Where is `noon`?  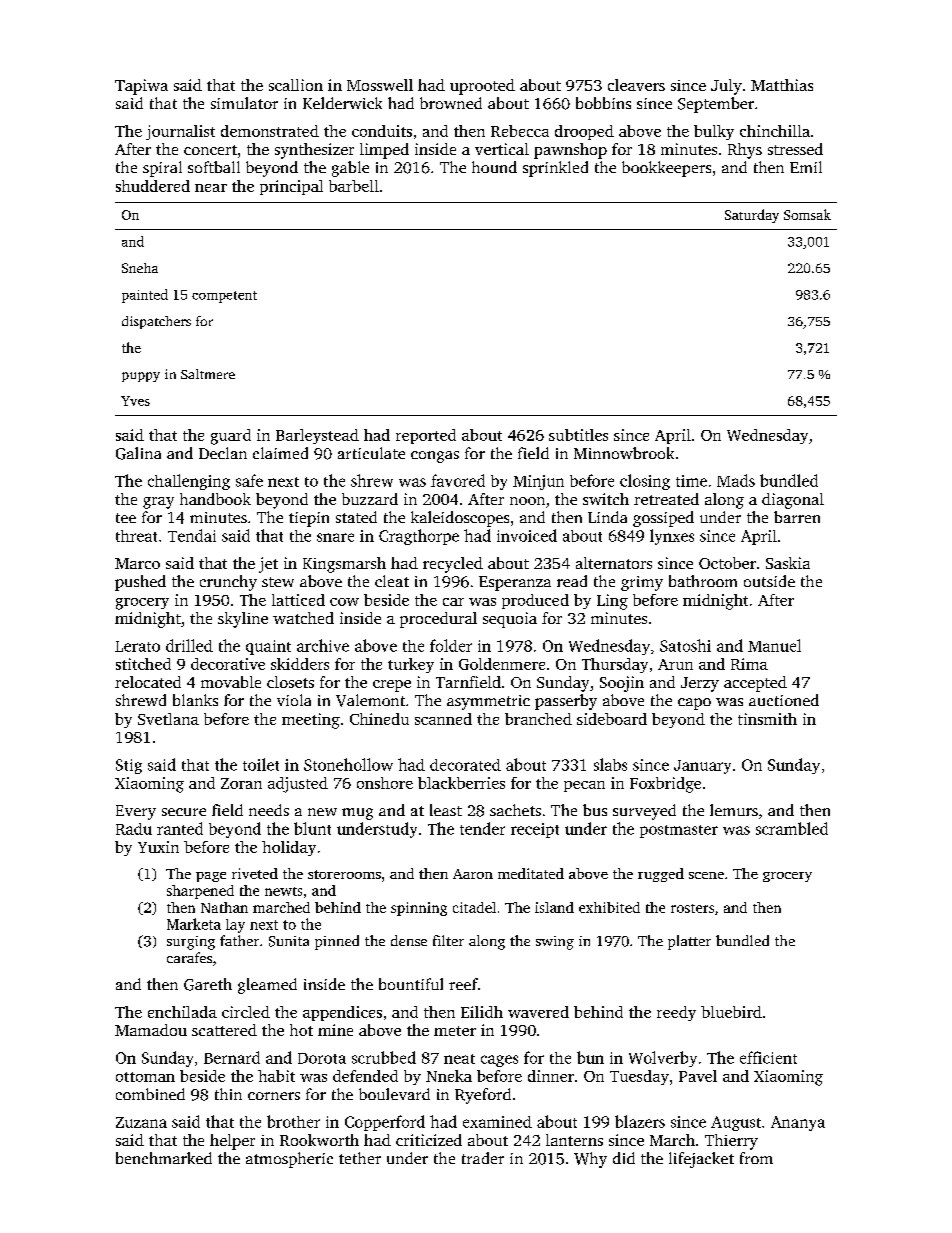 noon is located at coordinates (527, 501).
